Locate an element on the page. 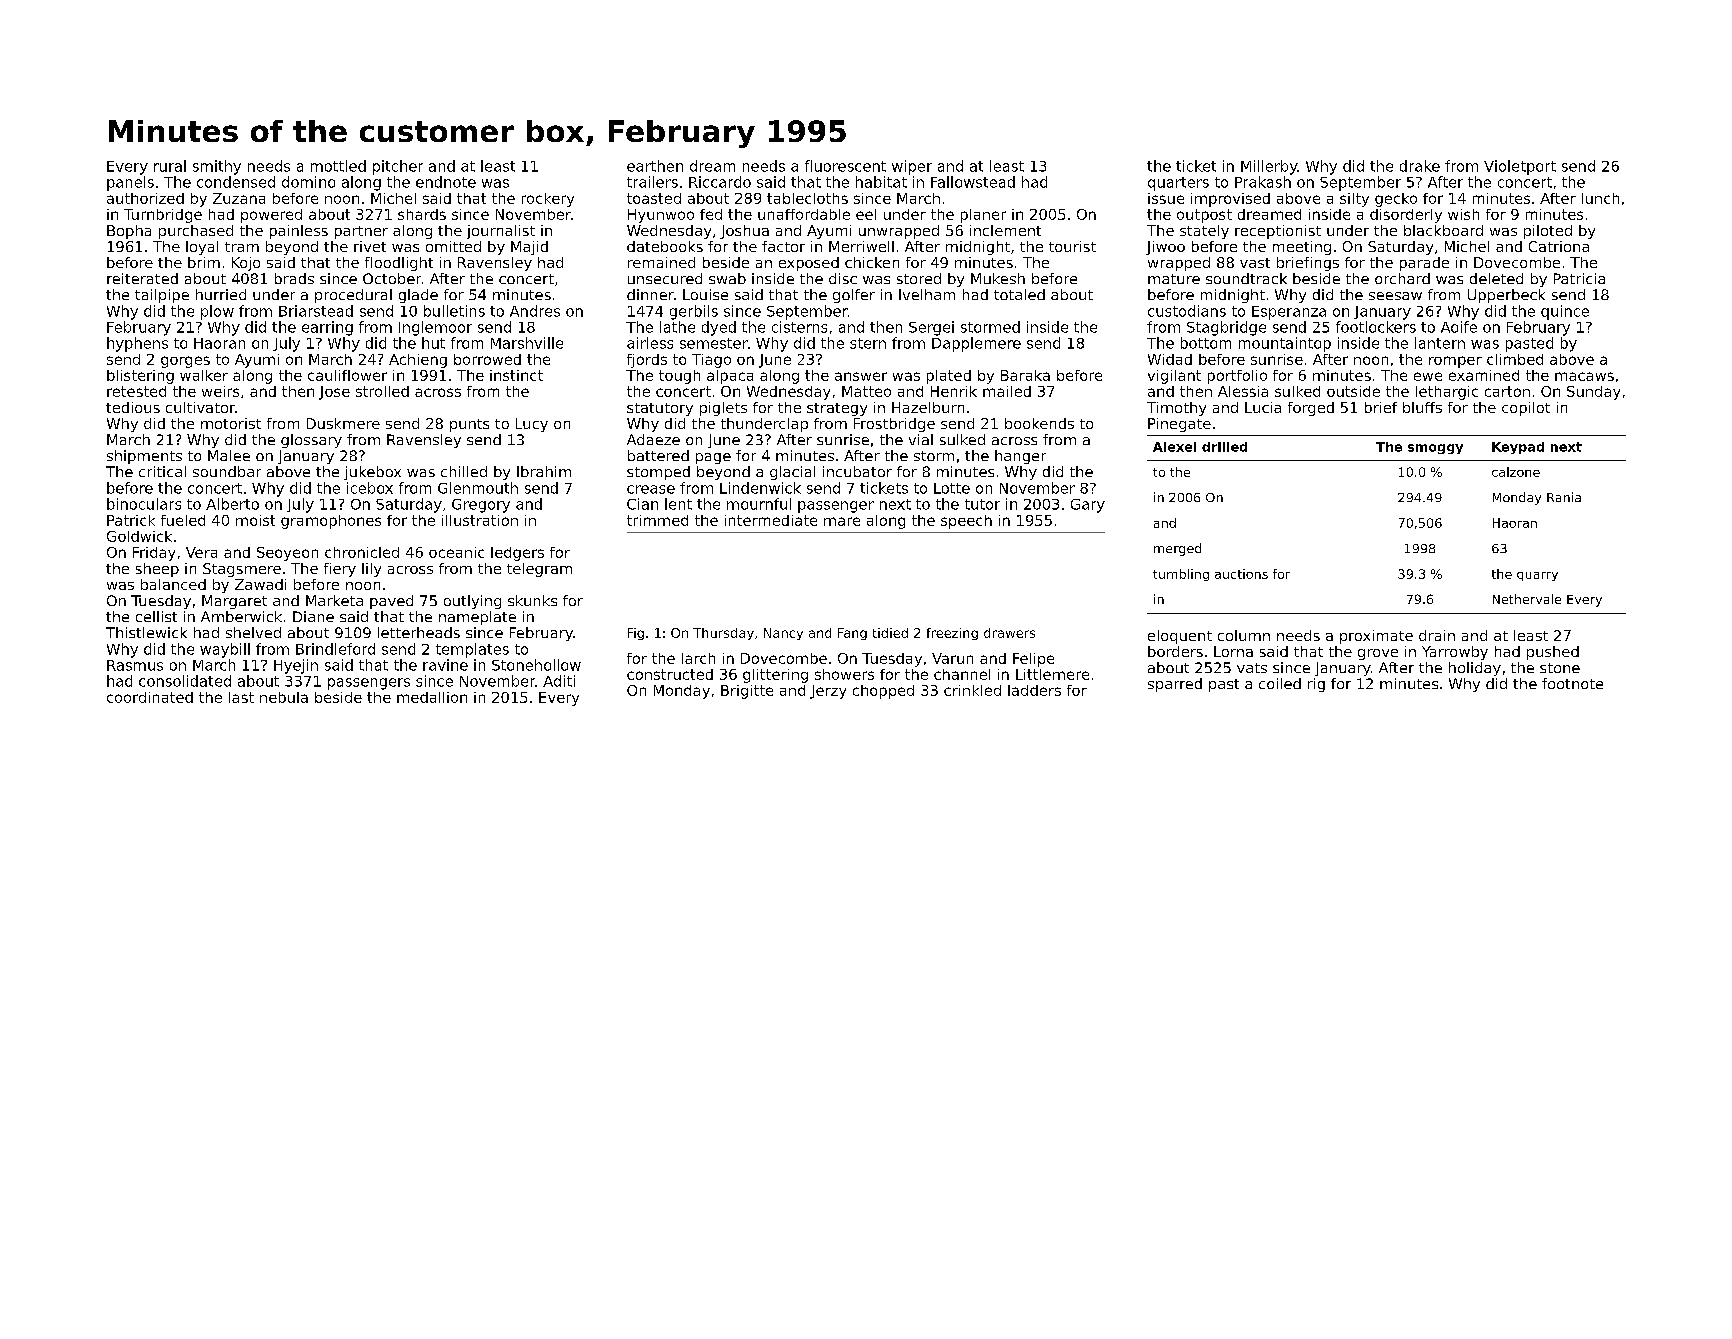 The width and height of the image is (1732, 1339). trimmed is located at coordinates (657, 520).
